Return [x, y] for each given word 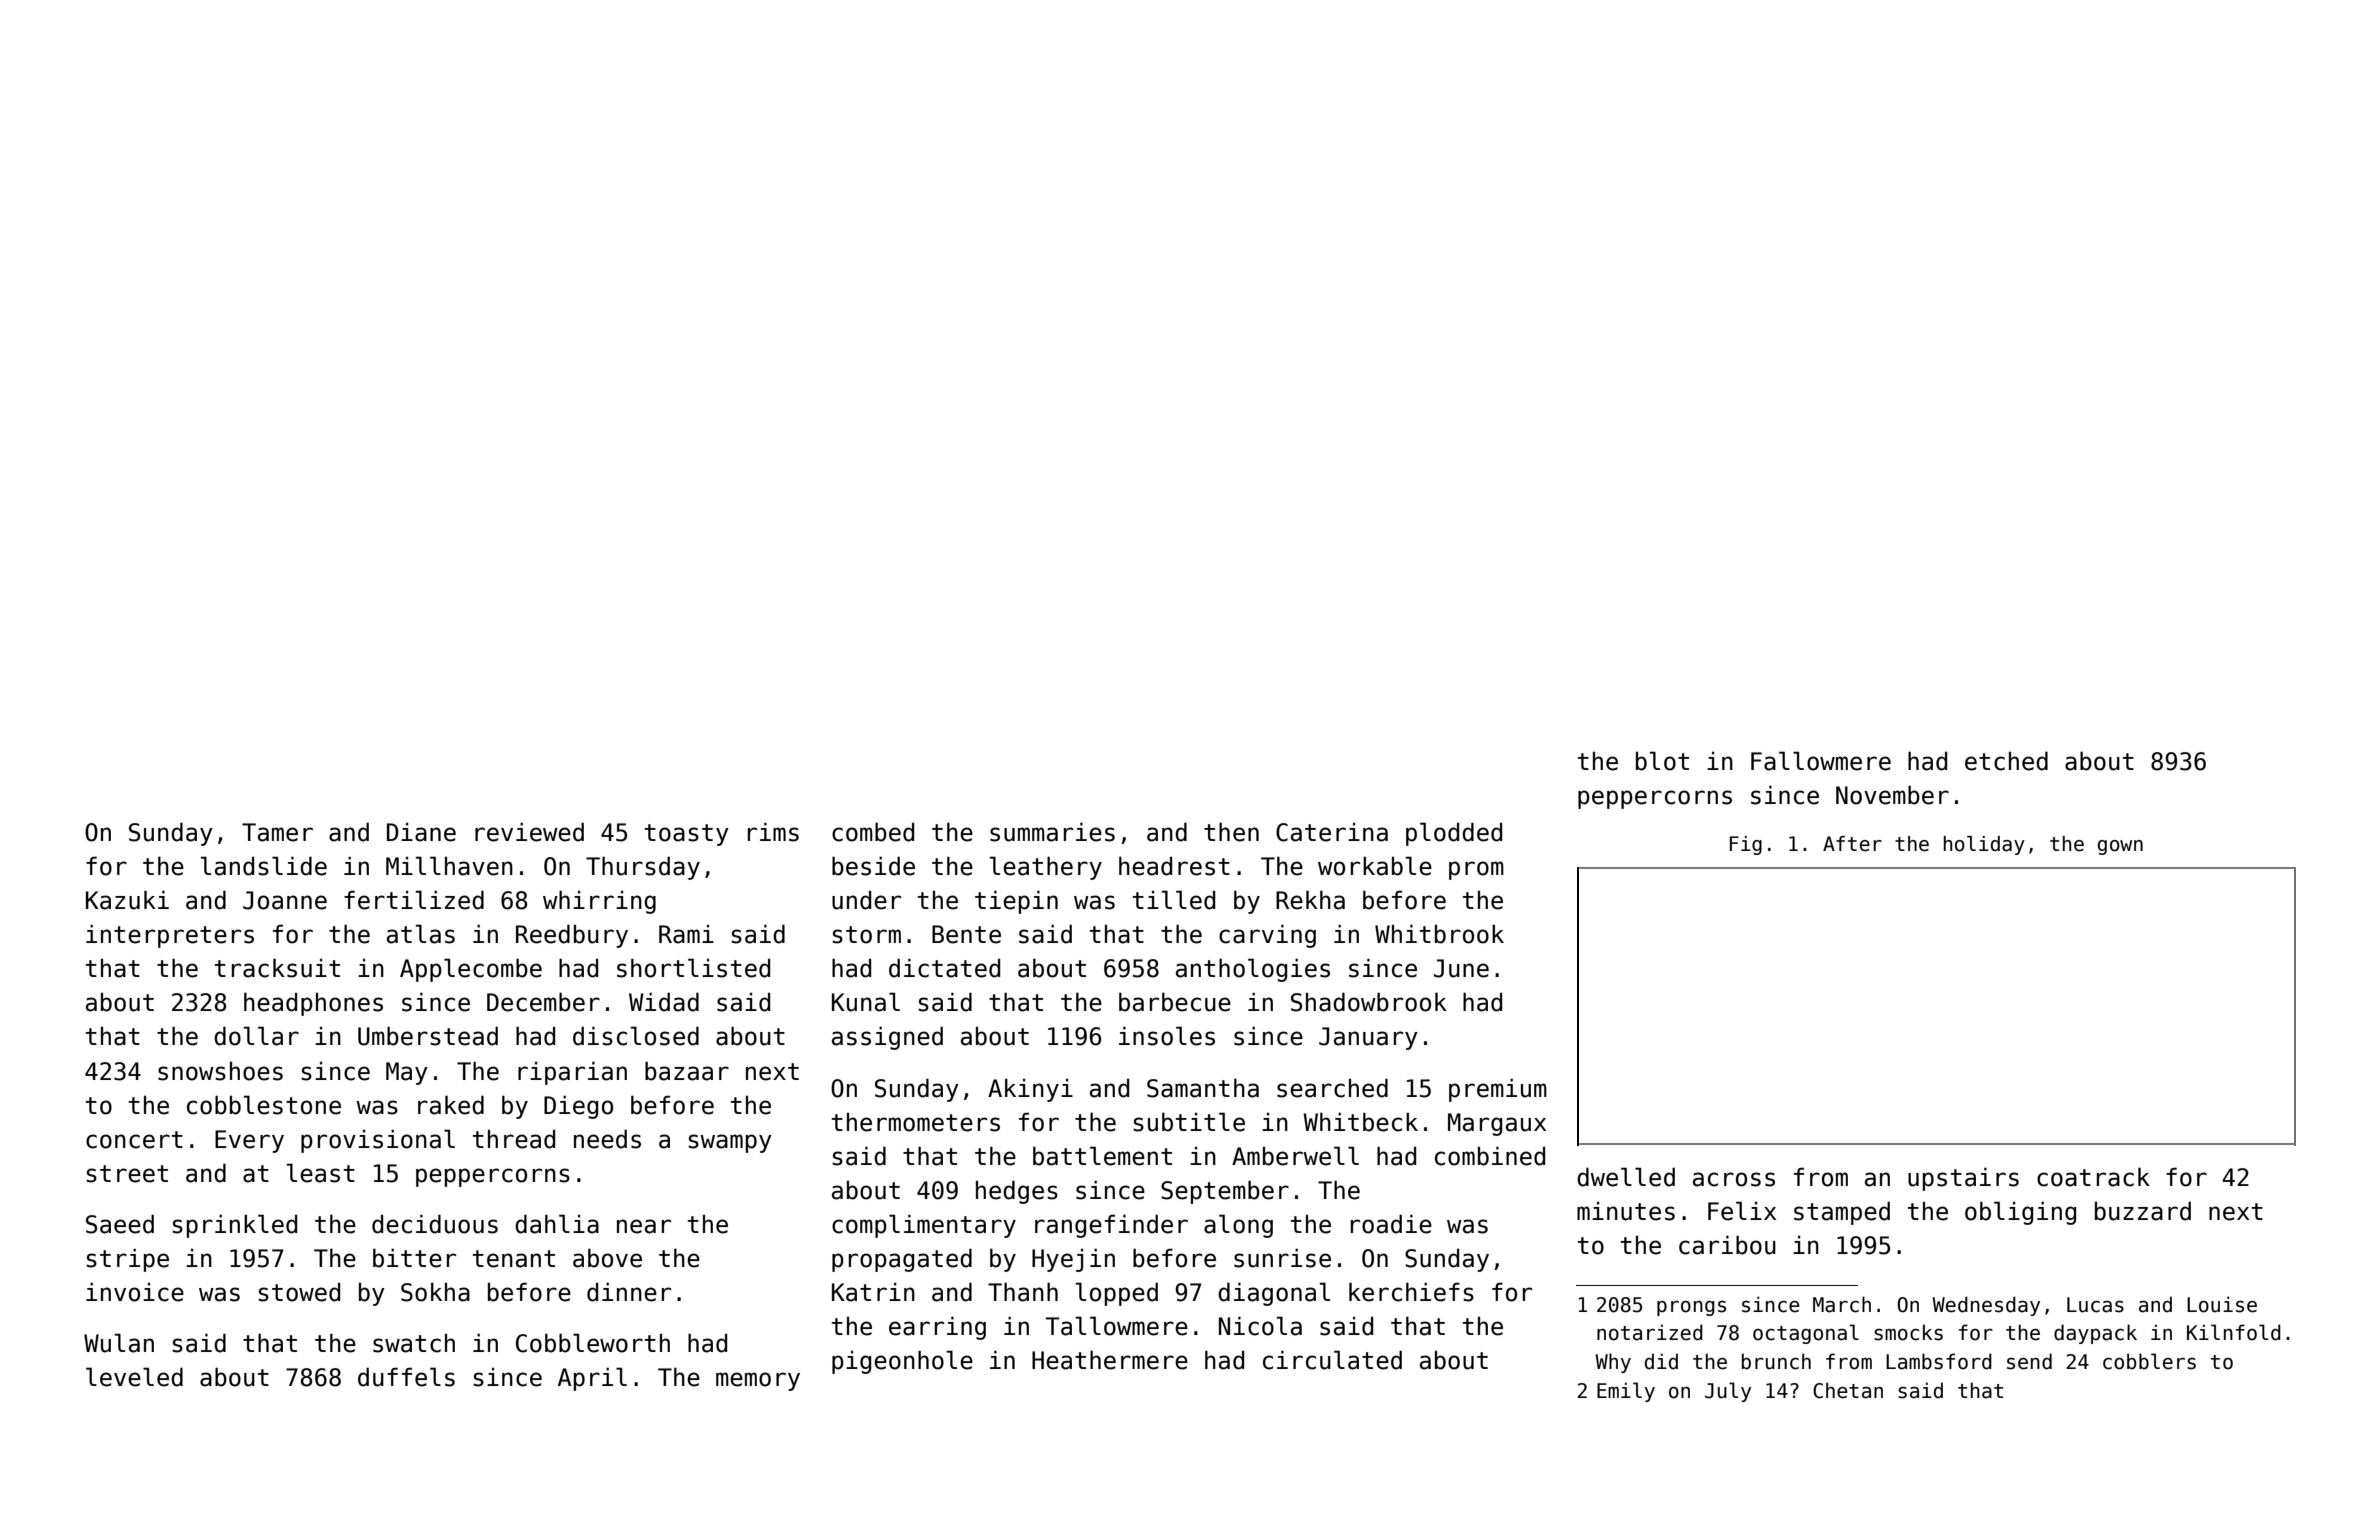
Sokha [435, 1292]
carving [1267, 936]
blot [1662, 761]
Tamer [277, 832]
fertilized [414, 900]
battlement [1102, 1156]
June [1461, 968]
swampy [730, 1143]
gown [2120, 847]
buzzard [2143, 1211]
